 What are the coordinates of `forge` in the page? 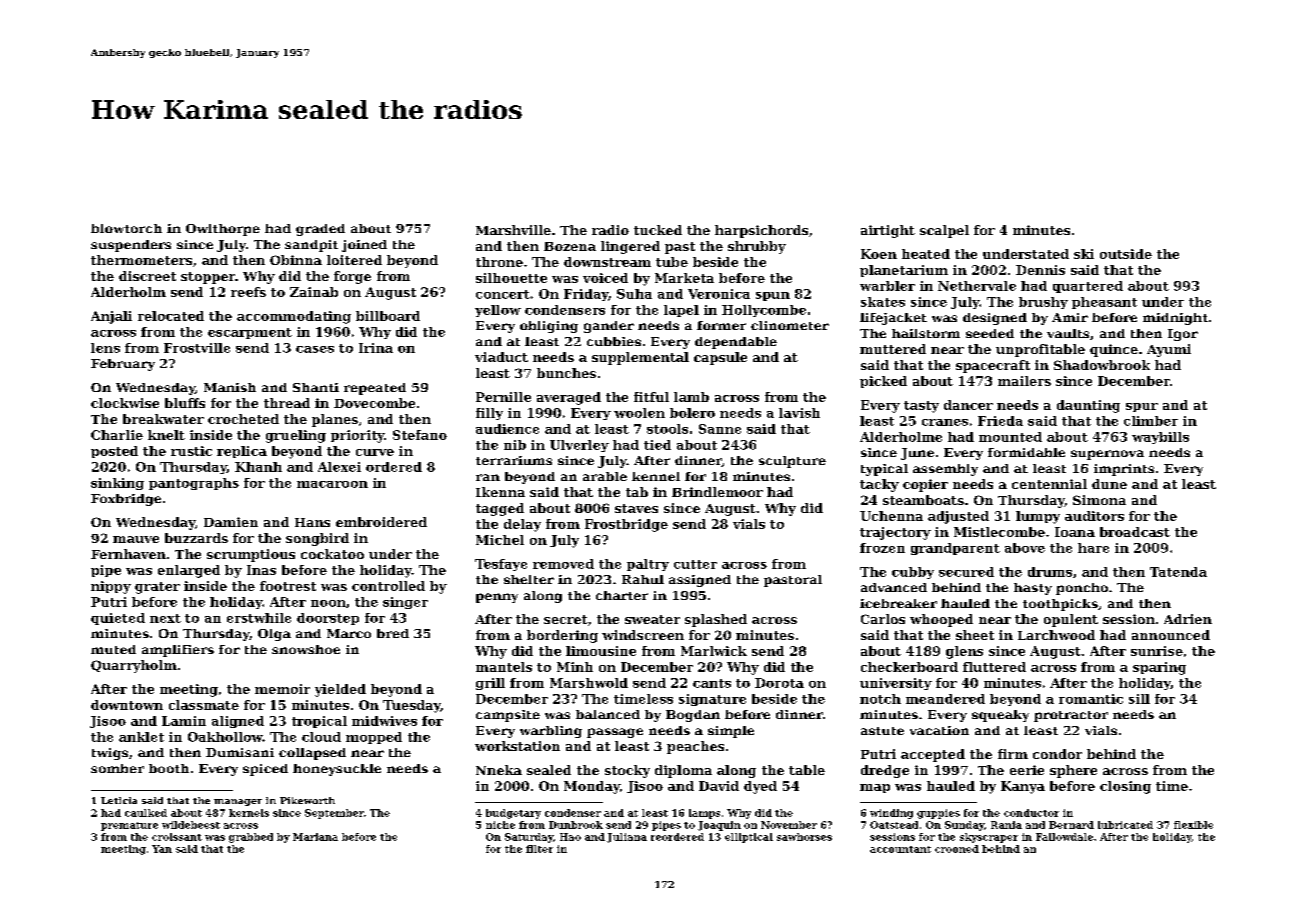 It's located at (352, 277).
